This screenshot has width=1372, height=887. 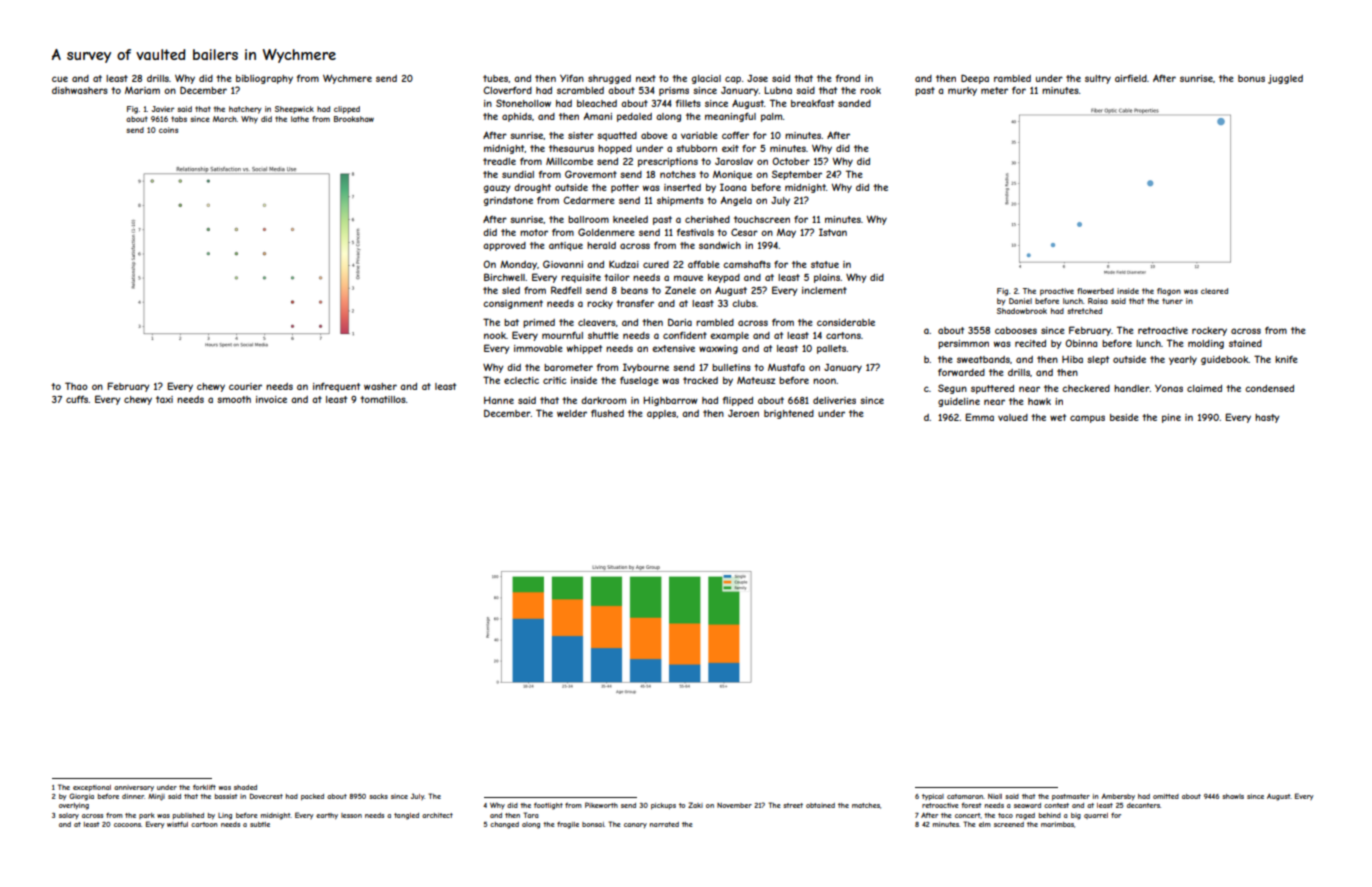 What do you see at coordinates (60, 79) in the screenshot?
I see `cue` at bounding box center [60, 79].
